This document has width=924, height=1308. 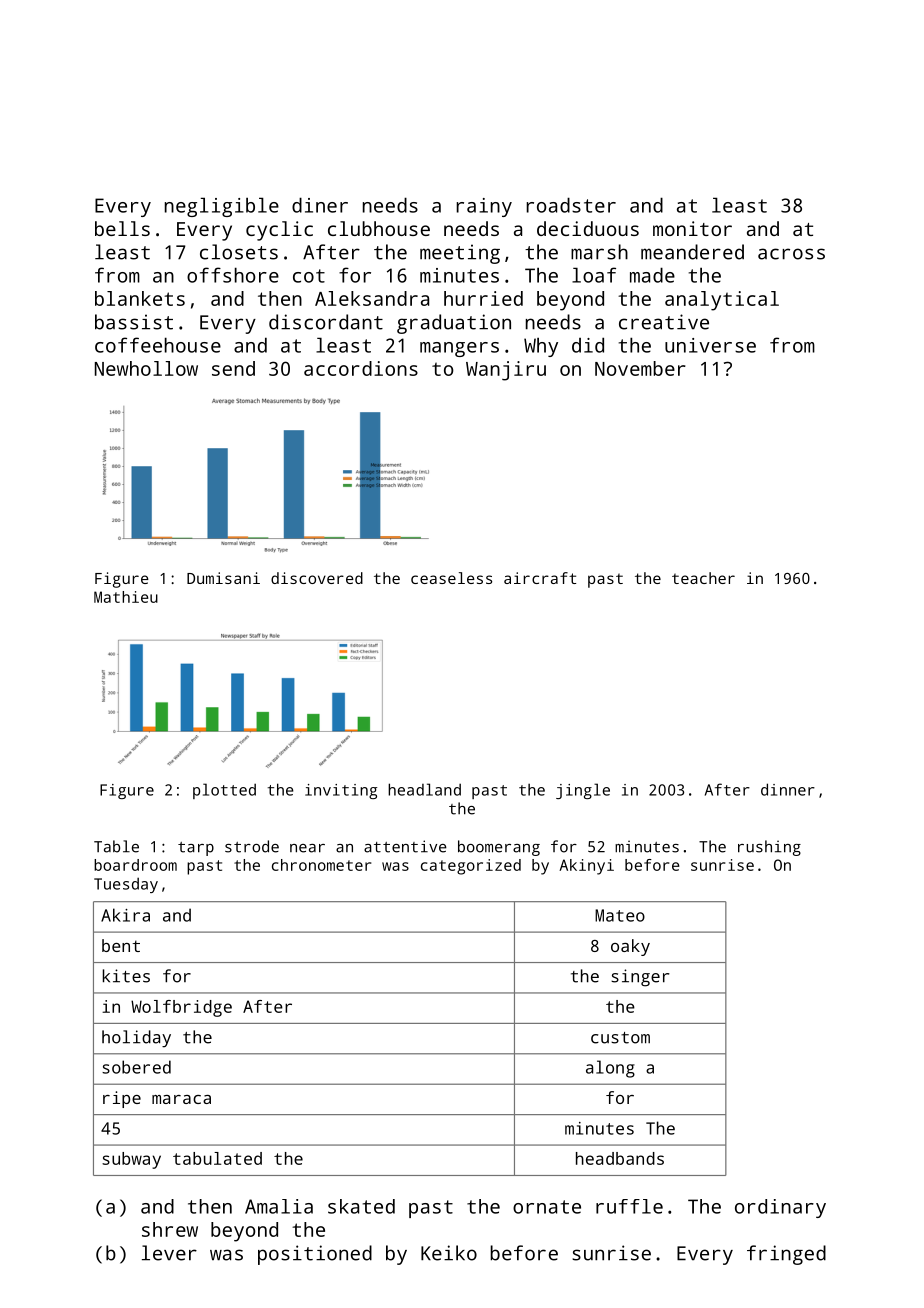 What do you see at coordinates (484, 207) in the document?
I see `rainy` at bounding box center [484, 207].
